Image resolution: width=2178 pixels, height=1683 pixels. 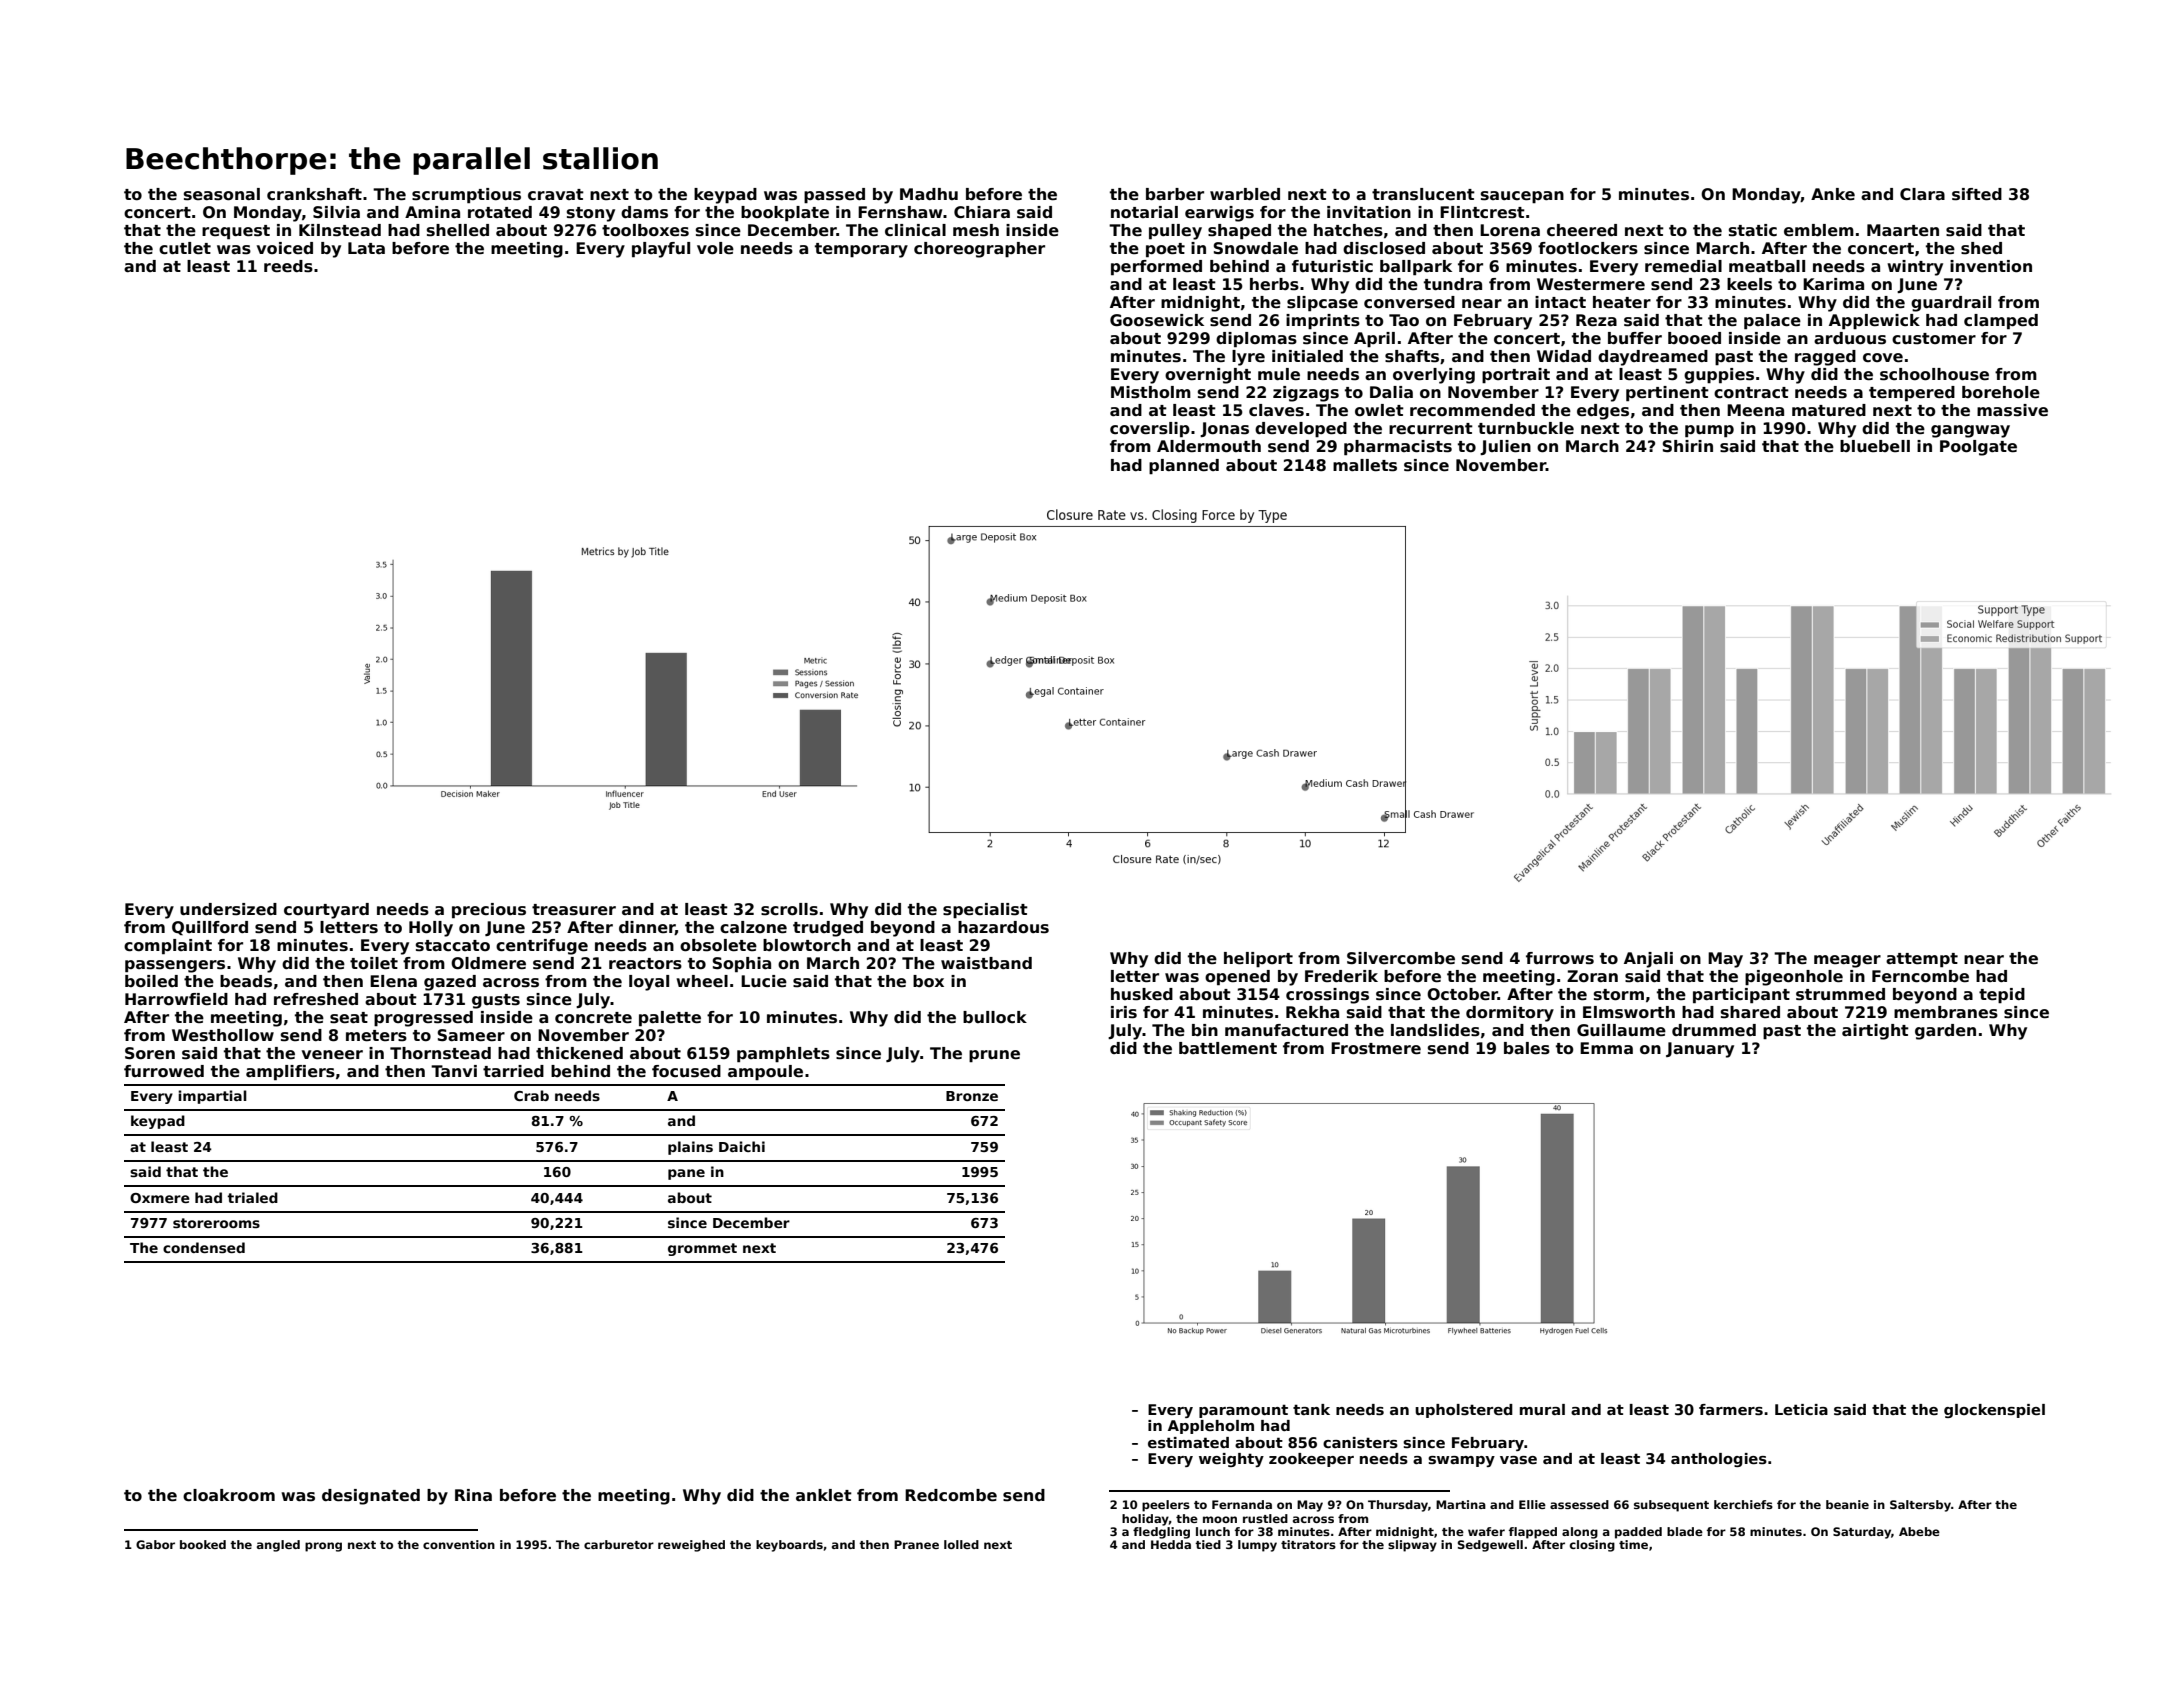 I want to click on overnight, so click(x=1208, y=376).
